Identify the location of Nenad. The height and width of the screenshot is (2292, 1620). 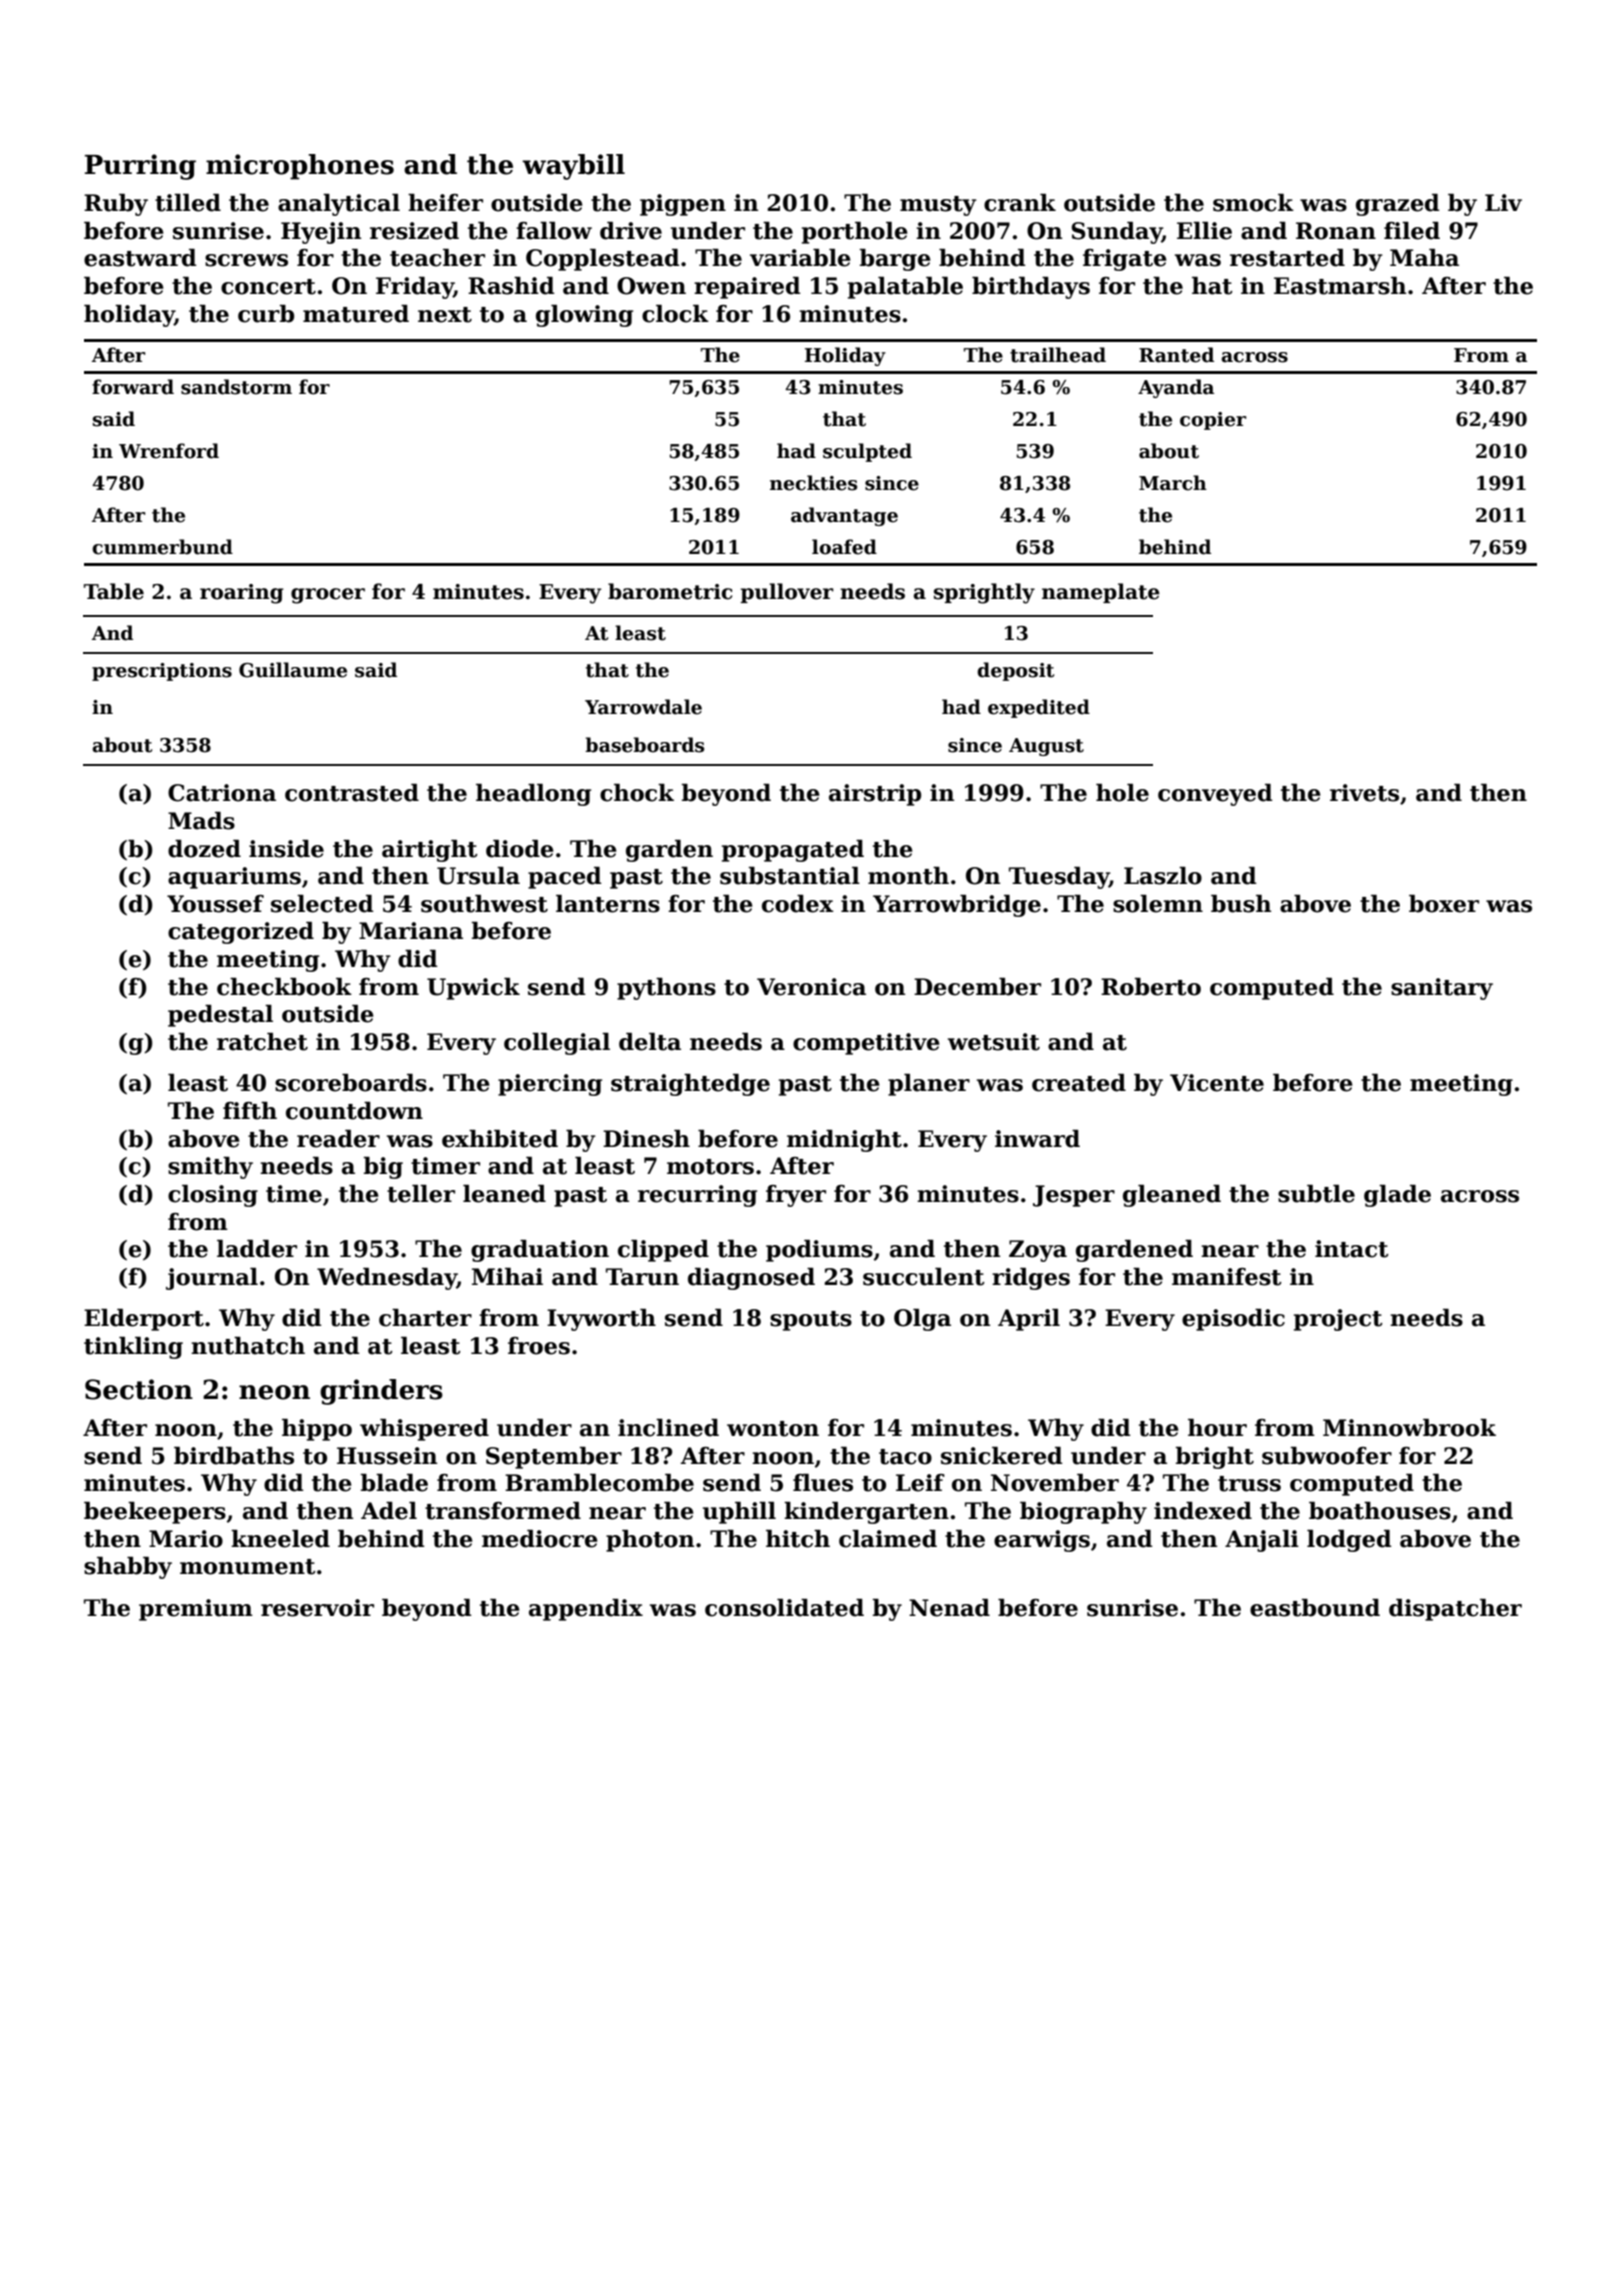
(949, 1608).
